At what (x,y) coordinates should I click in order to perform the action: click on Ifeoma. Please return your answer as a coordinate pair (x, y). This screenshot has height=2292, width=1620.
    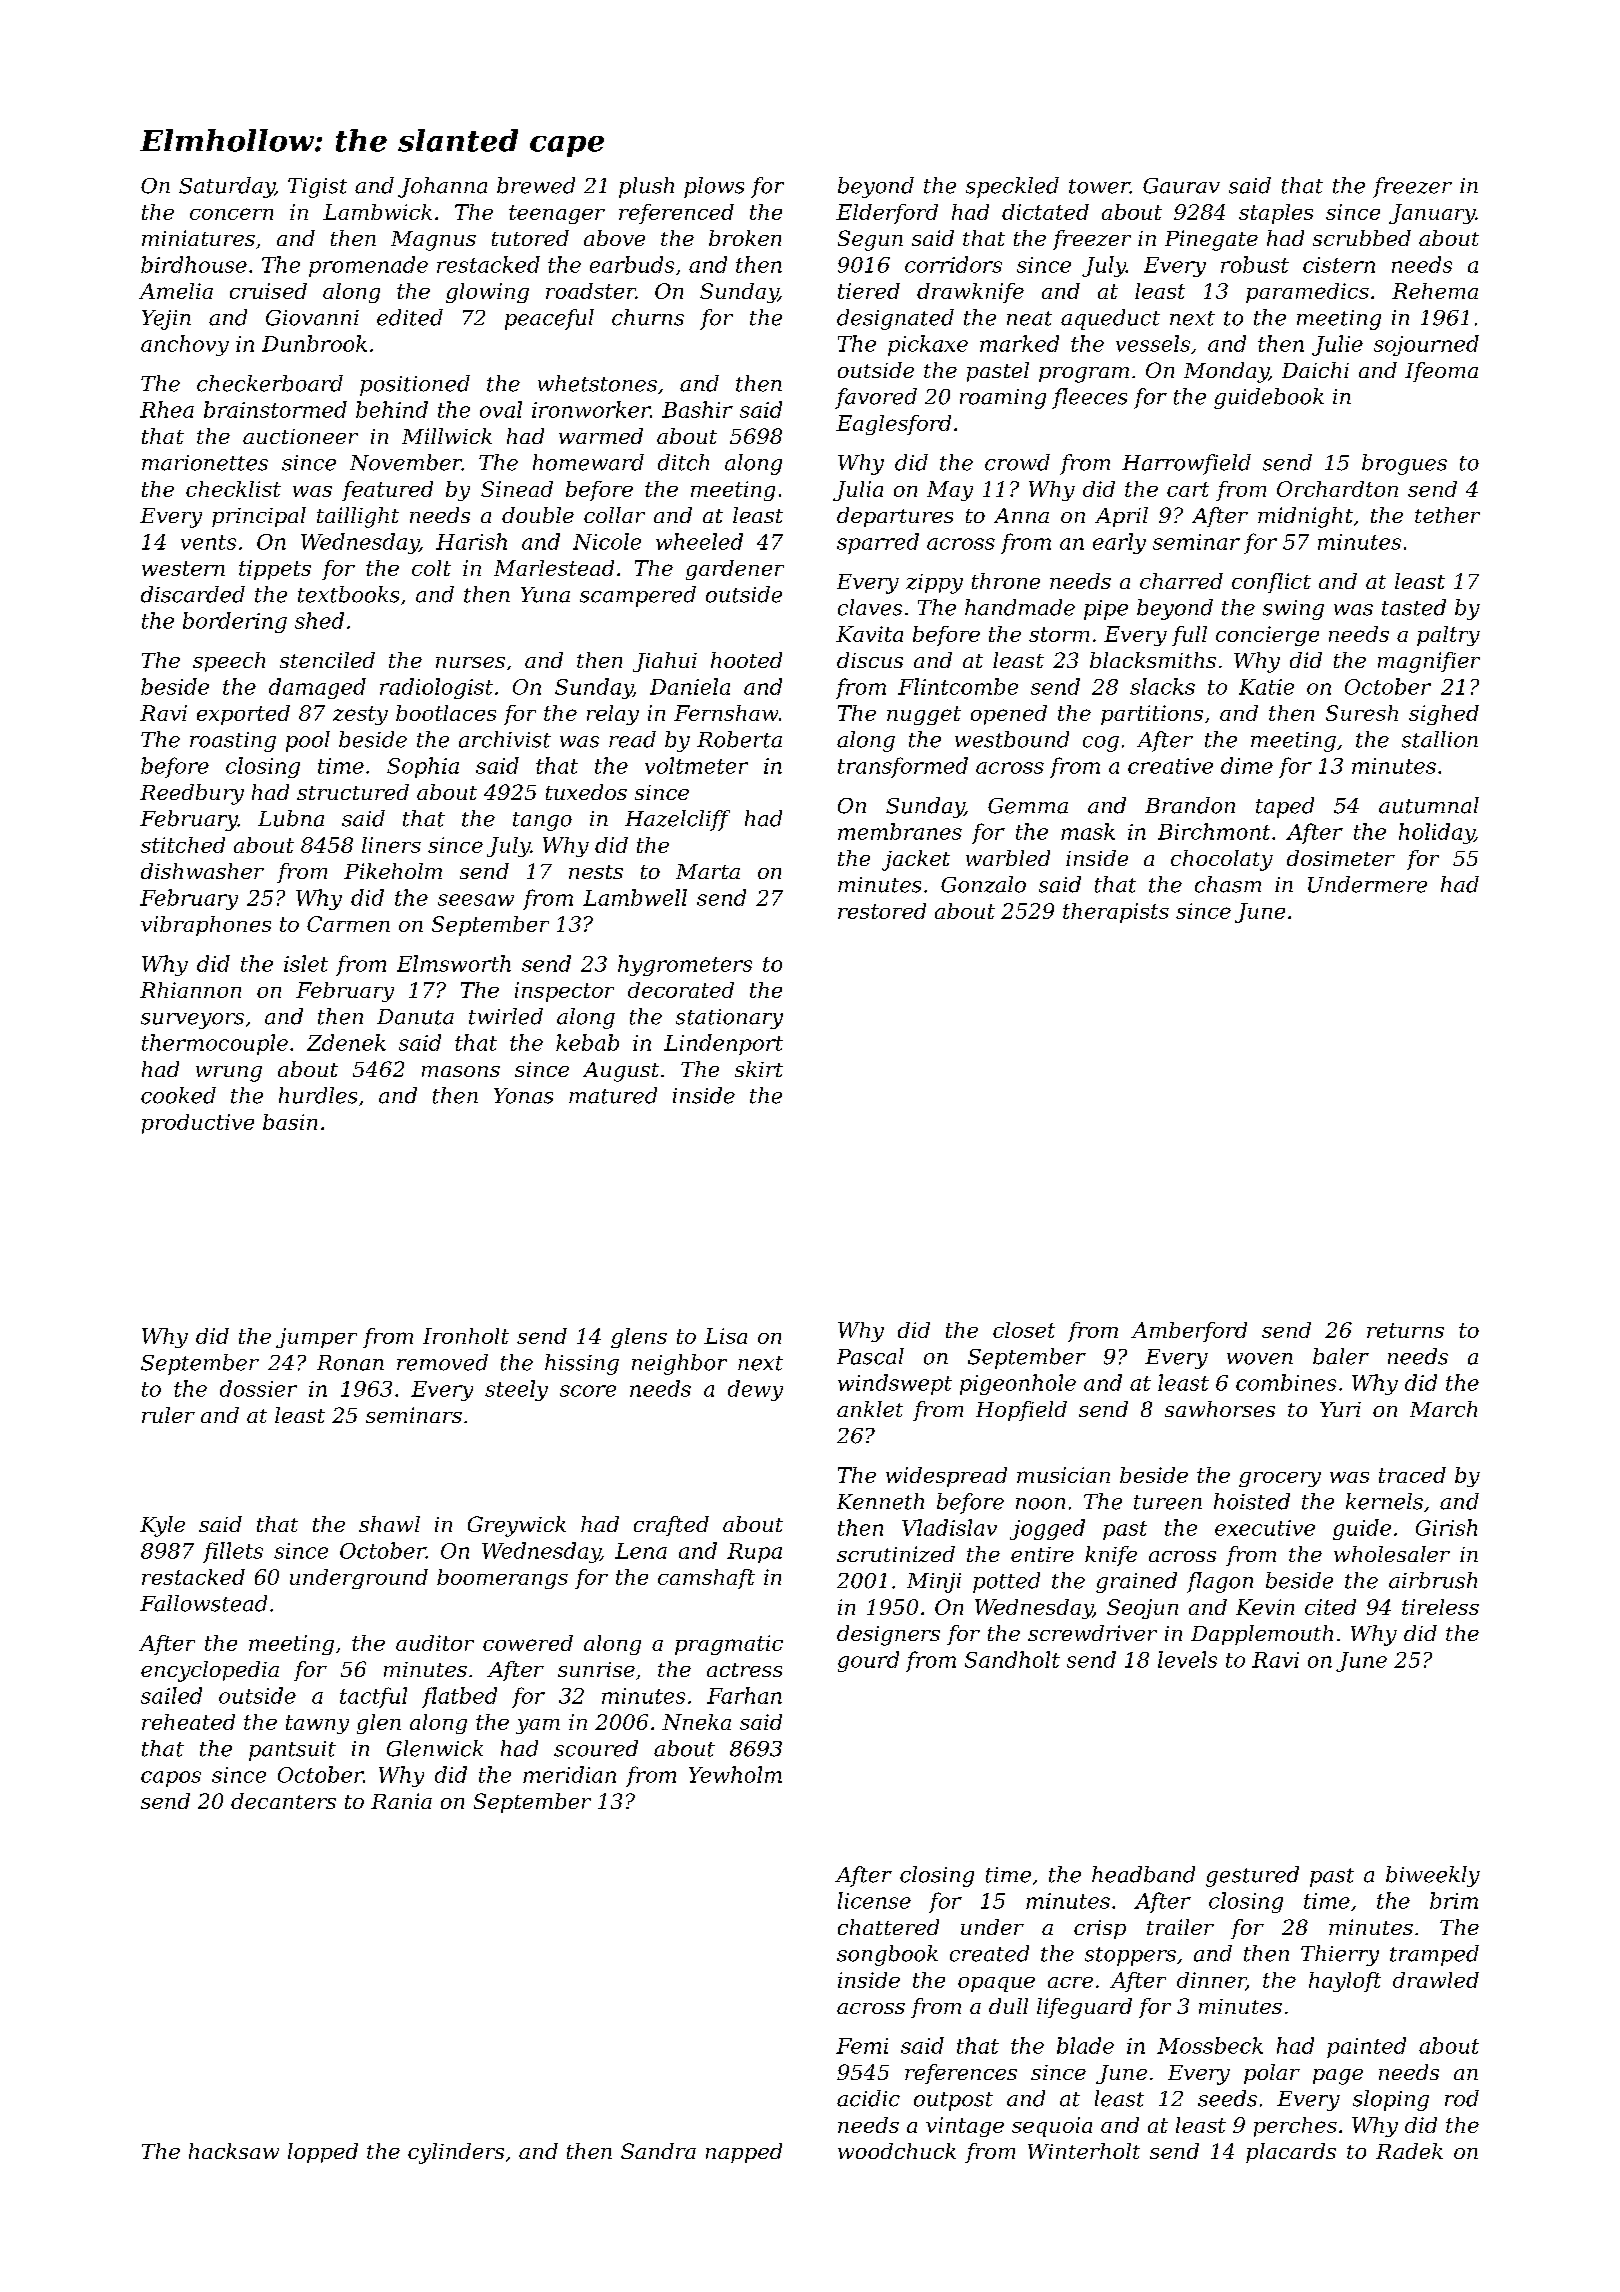
    Looking at the image, I should click on (1441, 372).
